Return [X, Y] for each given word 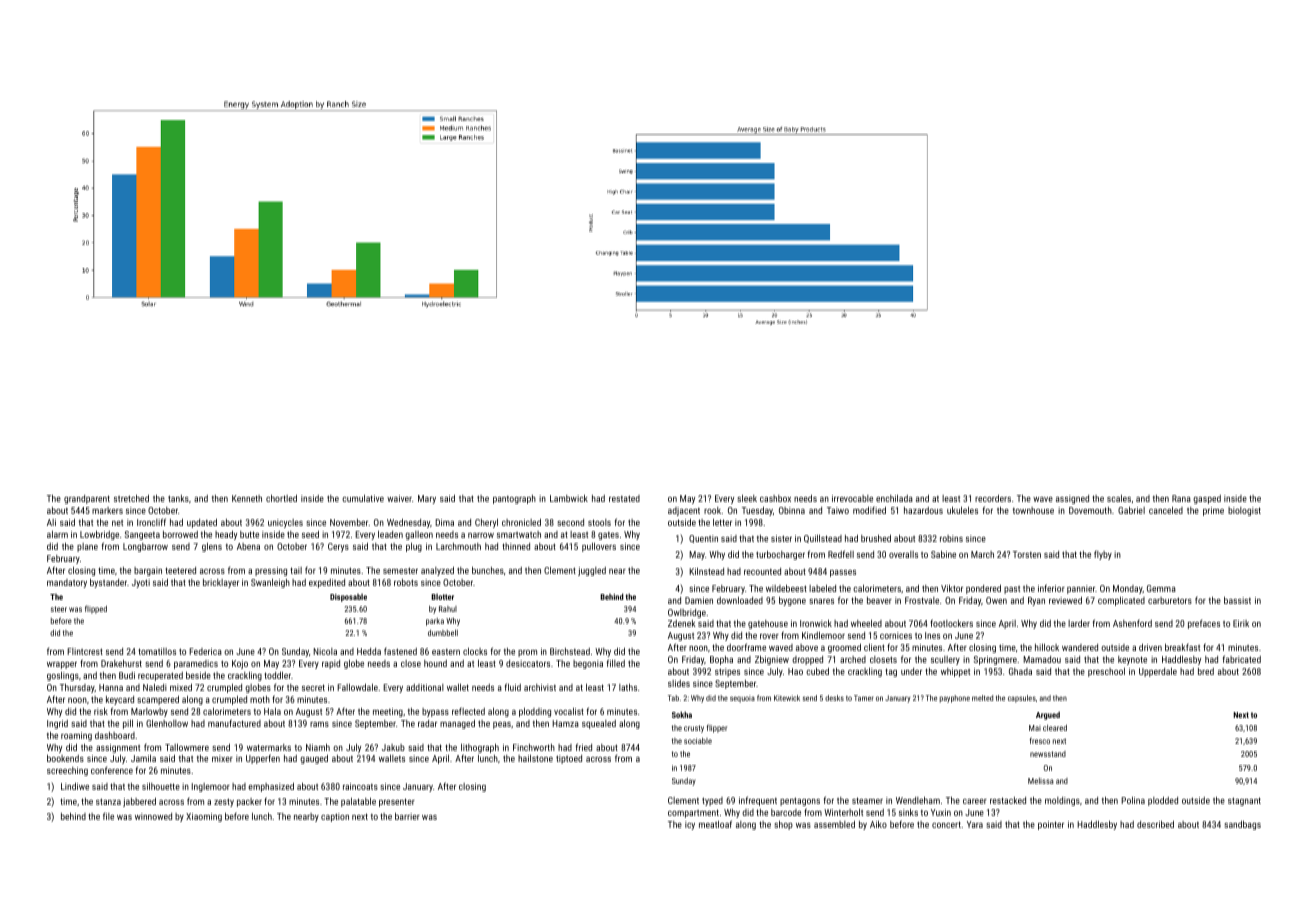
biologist [1244, 511]
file [108, 816]
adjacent [684, 511]
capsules [1022, 699]
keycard [120, 700]
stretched [131, 498]
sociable [698, 741]
